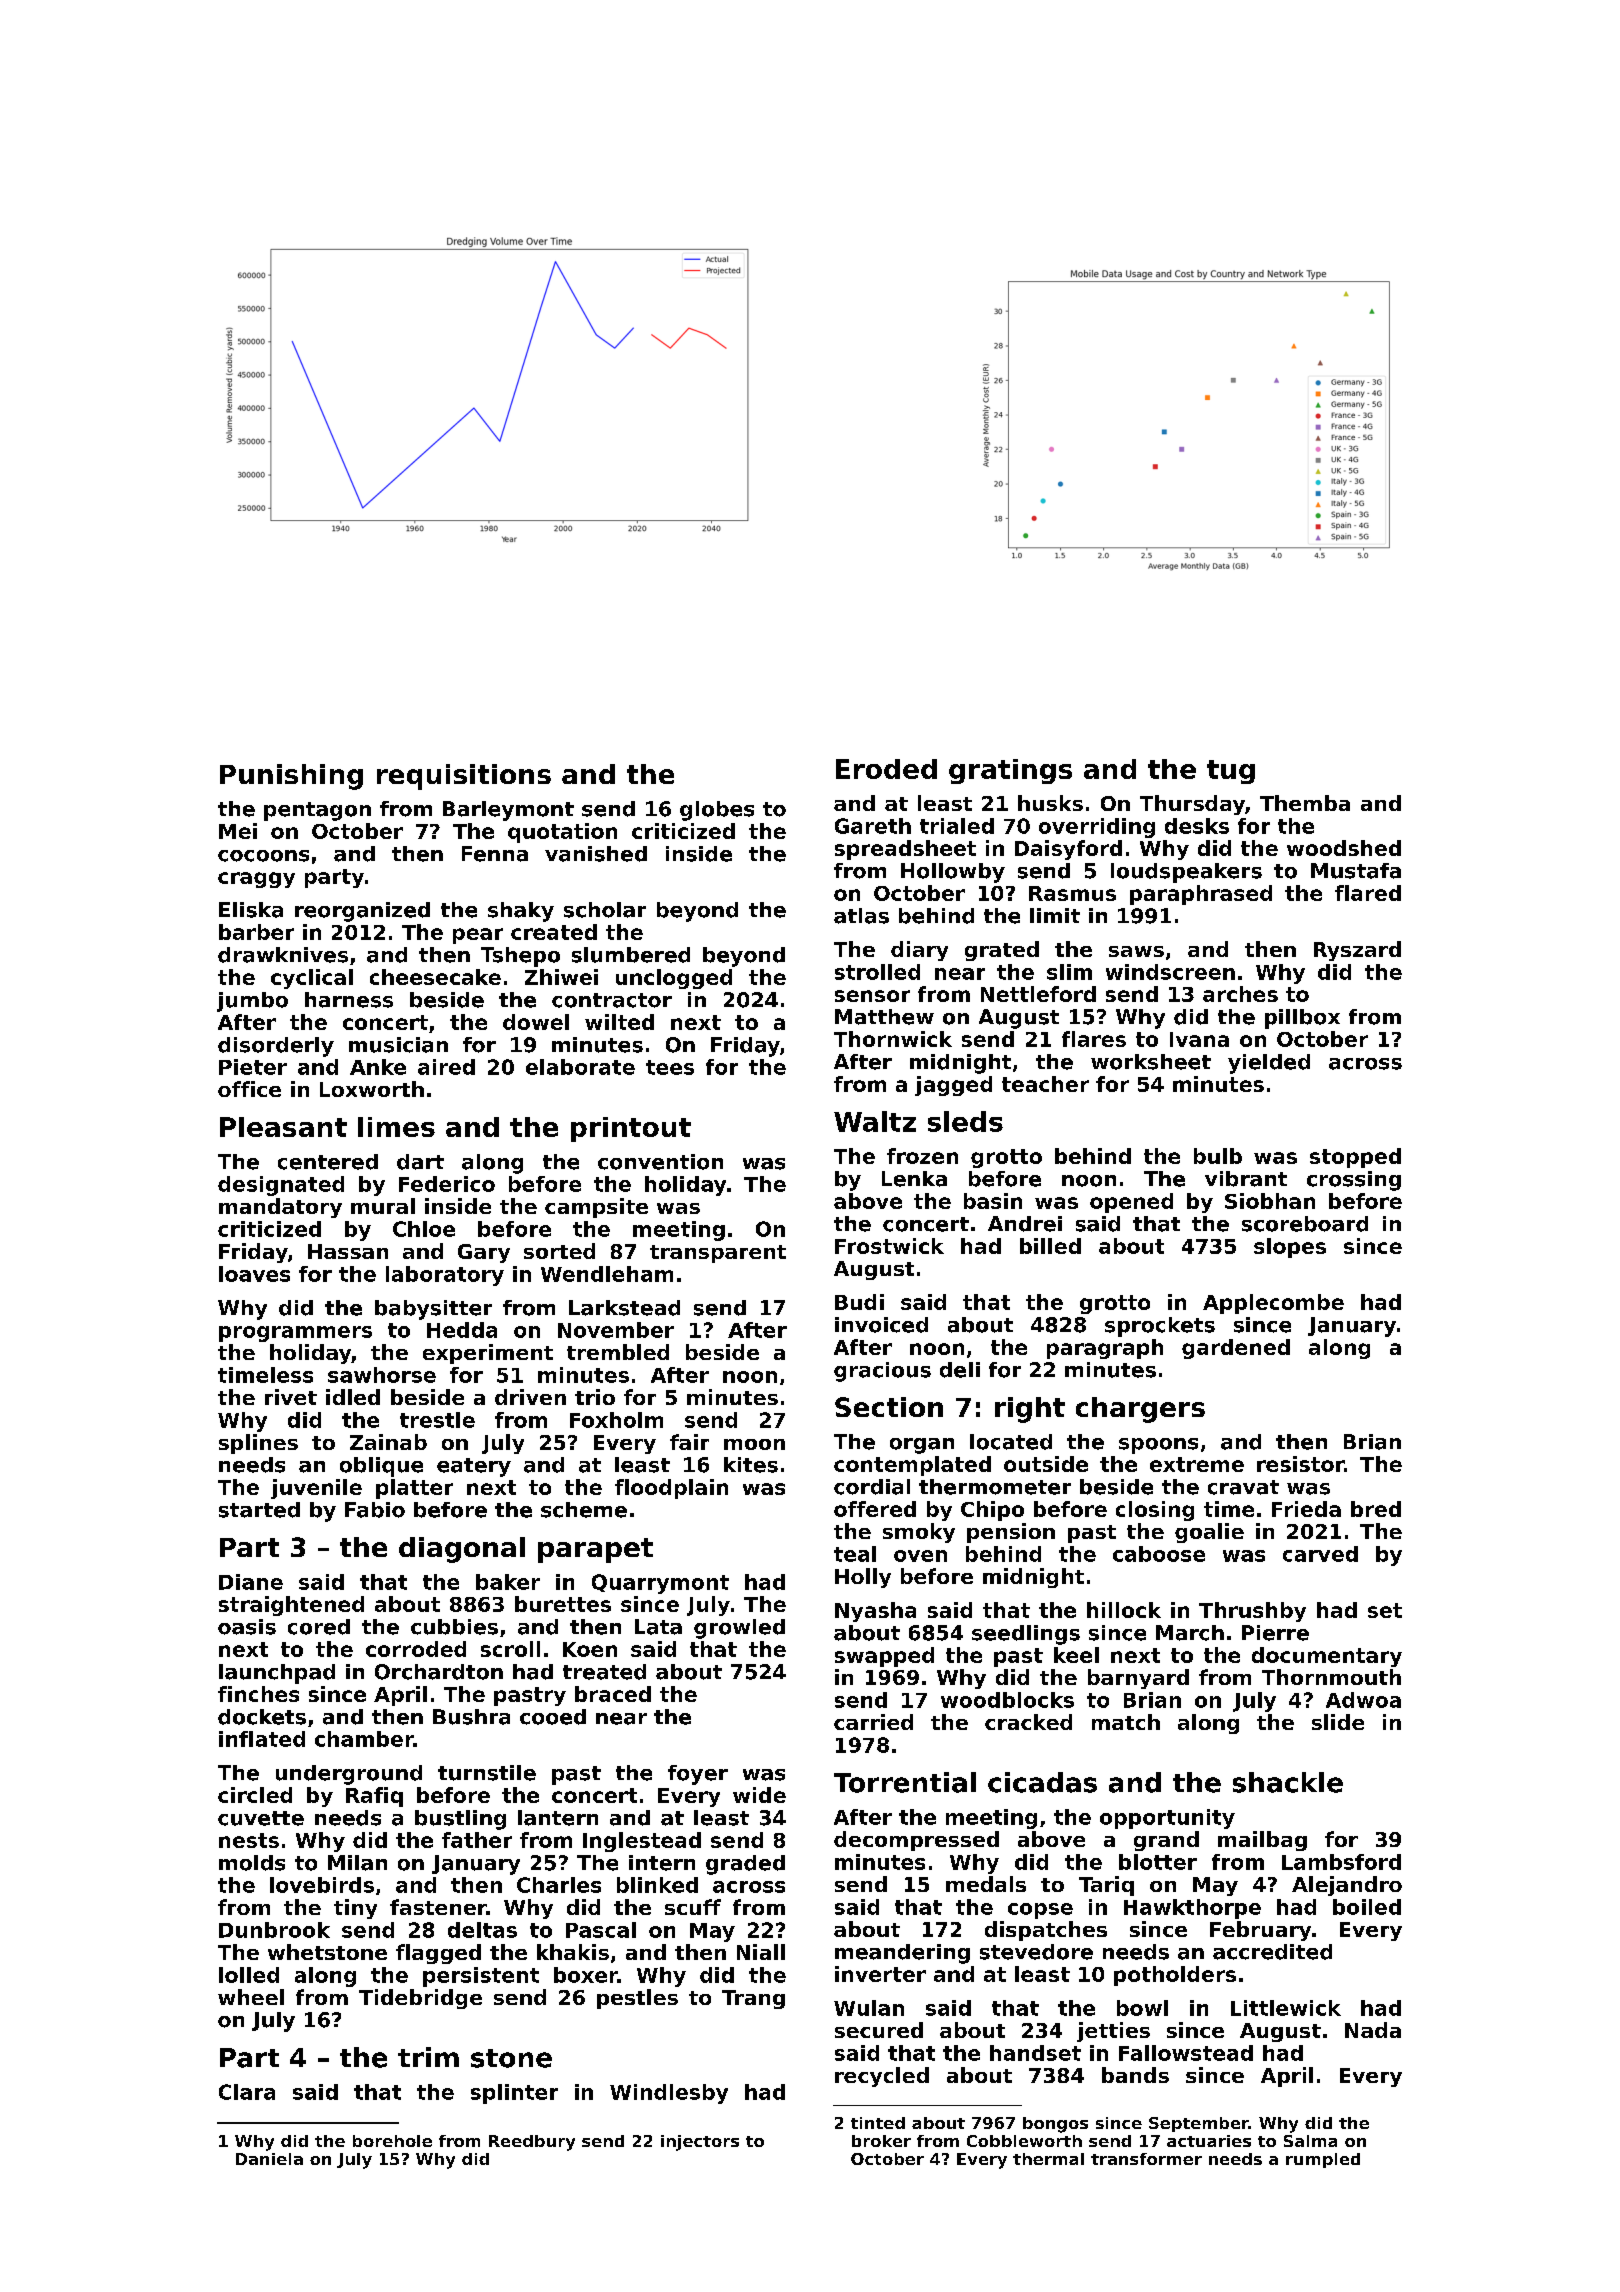  I want to click on Orchardton, so click(439, 1672).
